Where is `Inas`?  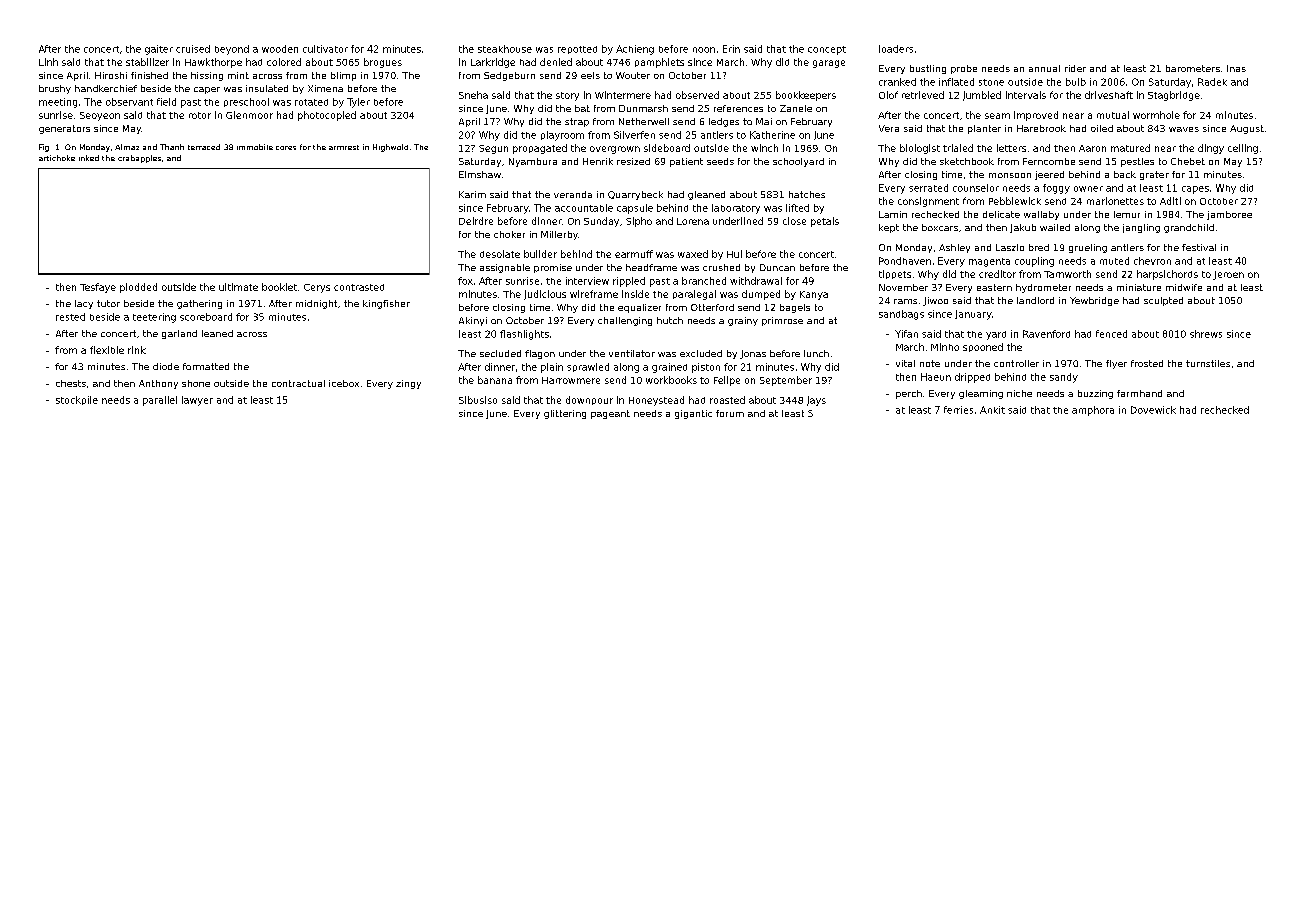 Inas is located at coordinates (1236, 68).
